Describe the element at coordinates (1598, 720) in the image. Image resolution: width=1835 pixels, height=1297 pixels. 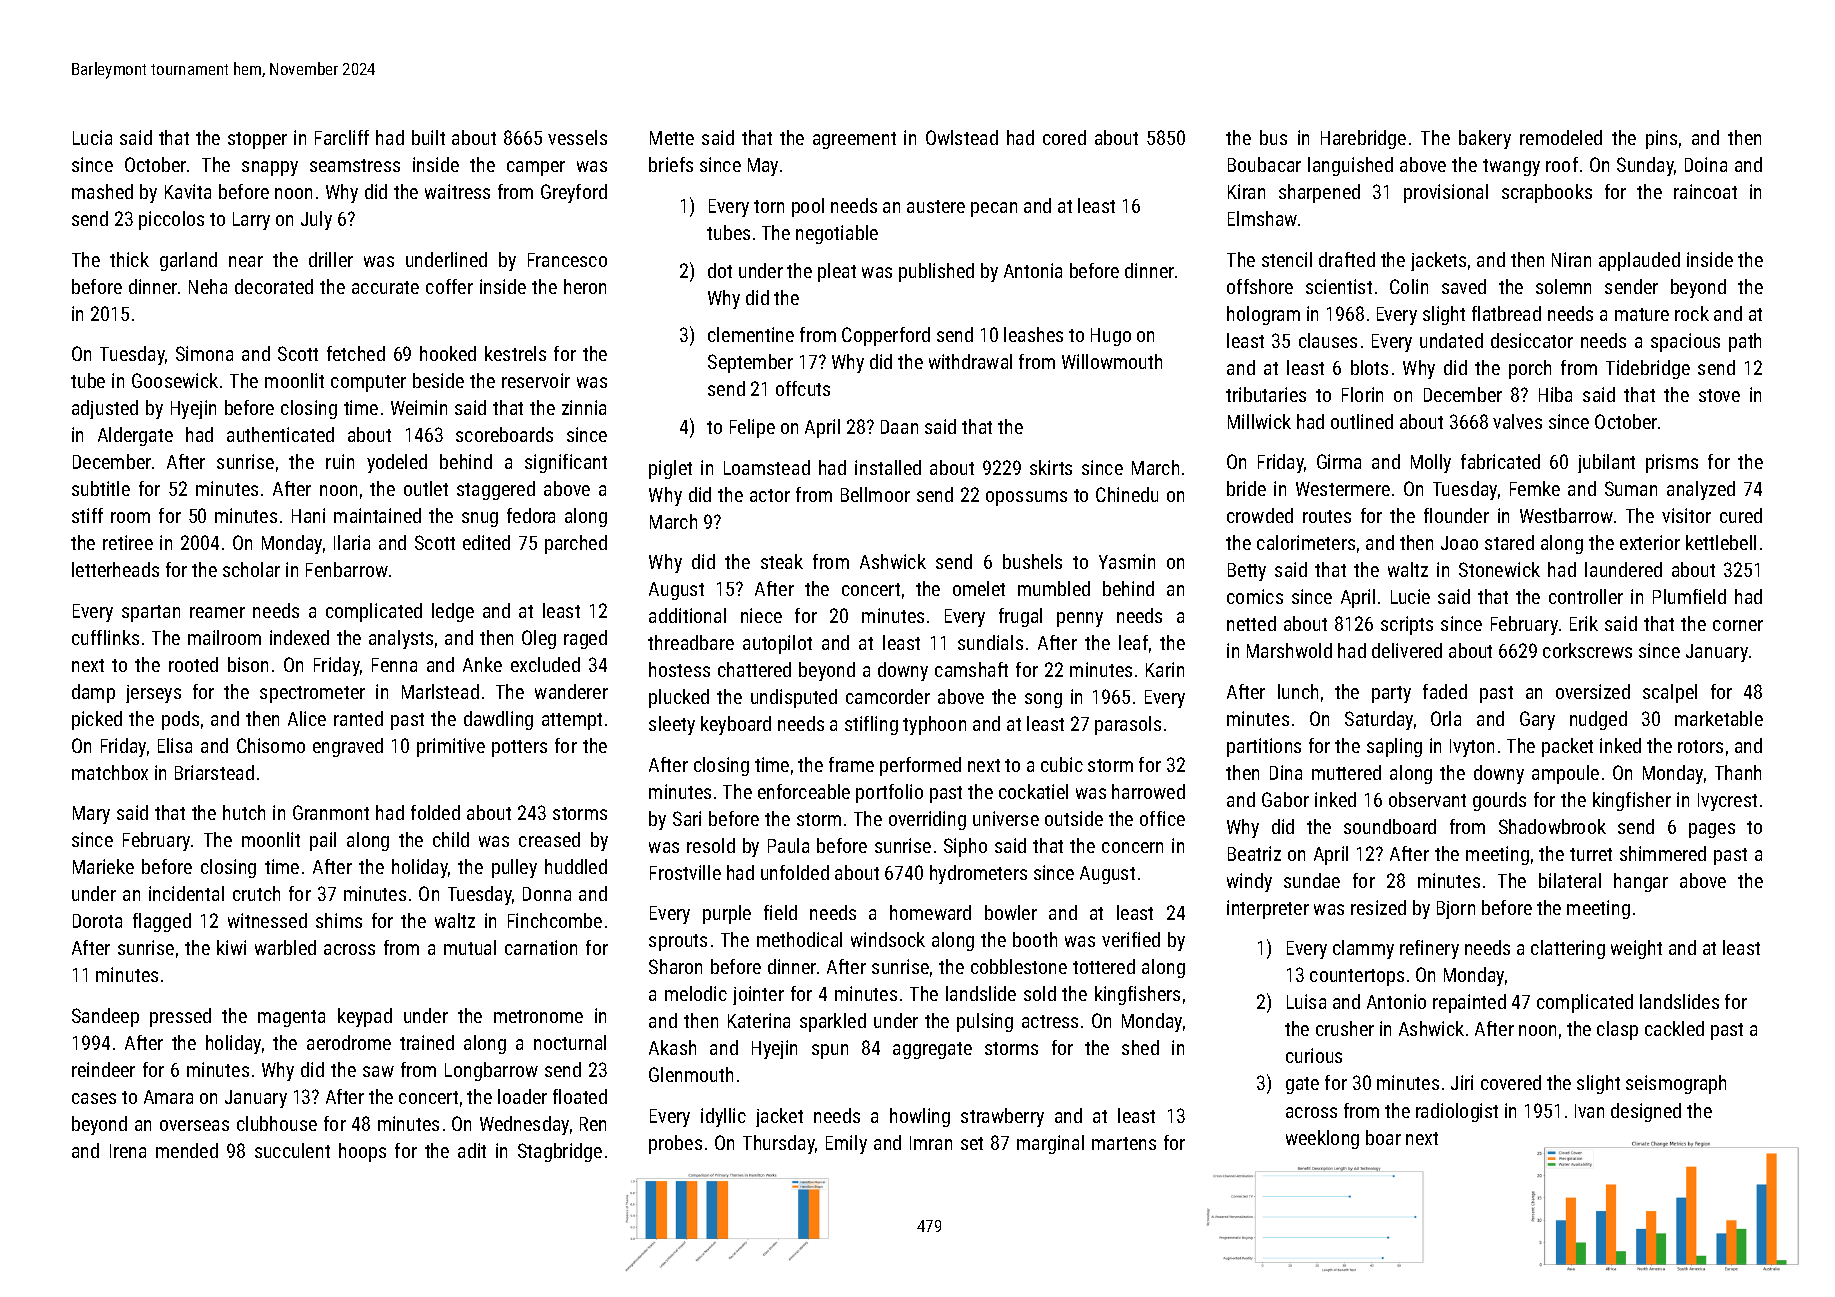
I see `nudged` at that location.
